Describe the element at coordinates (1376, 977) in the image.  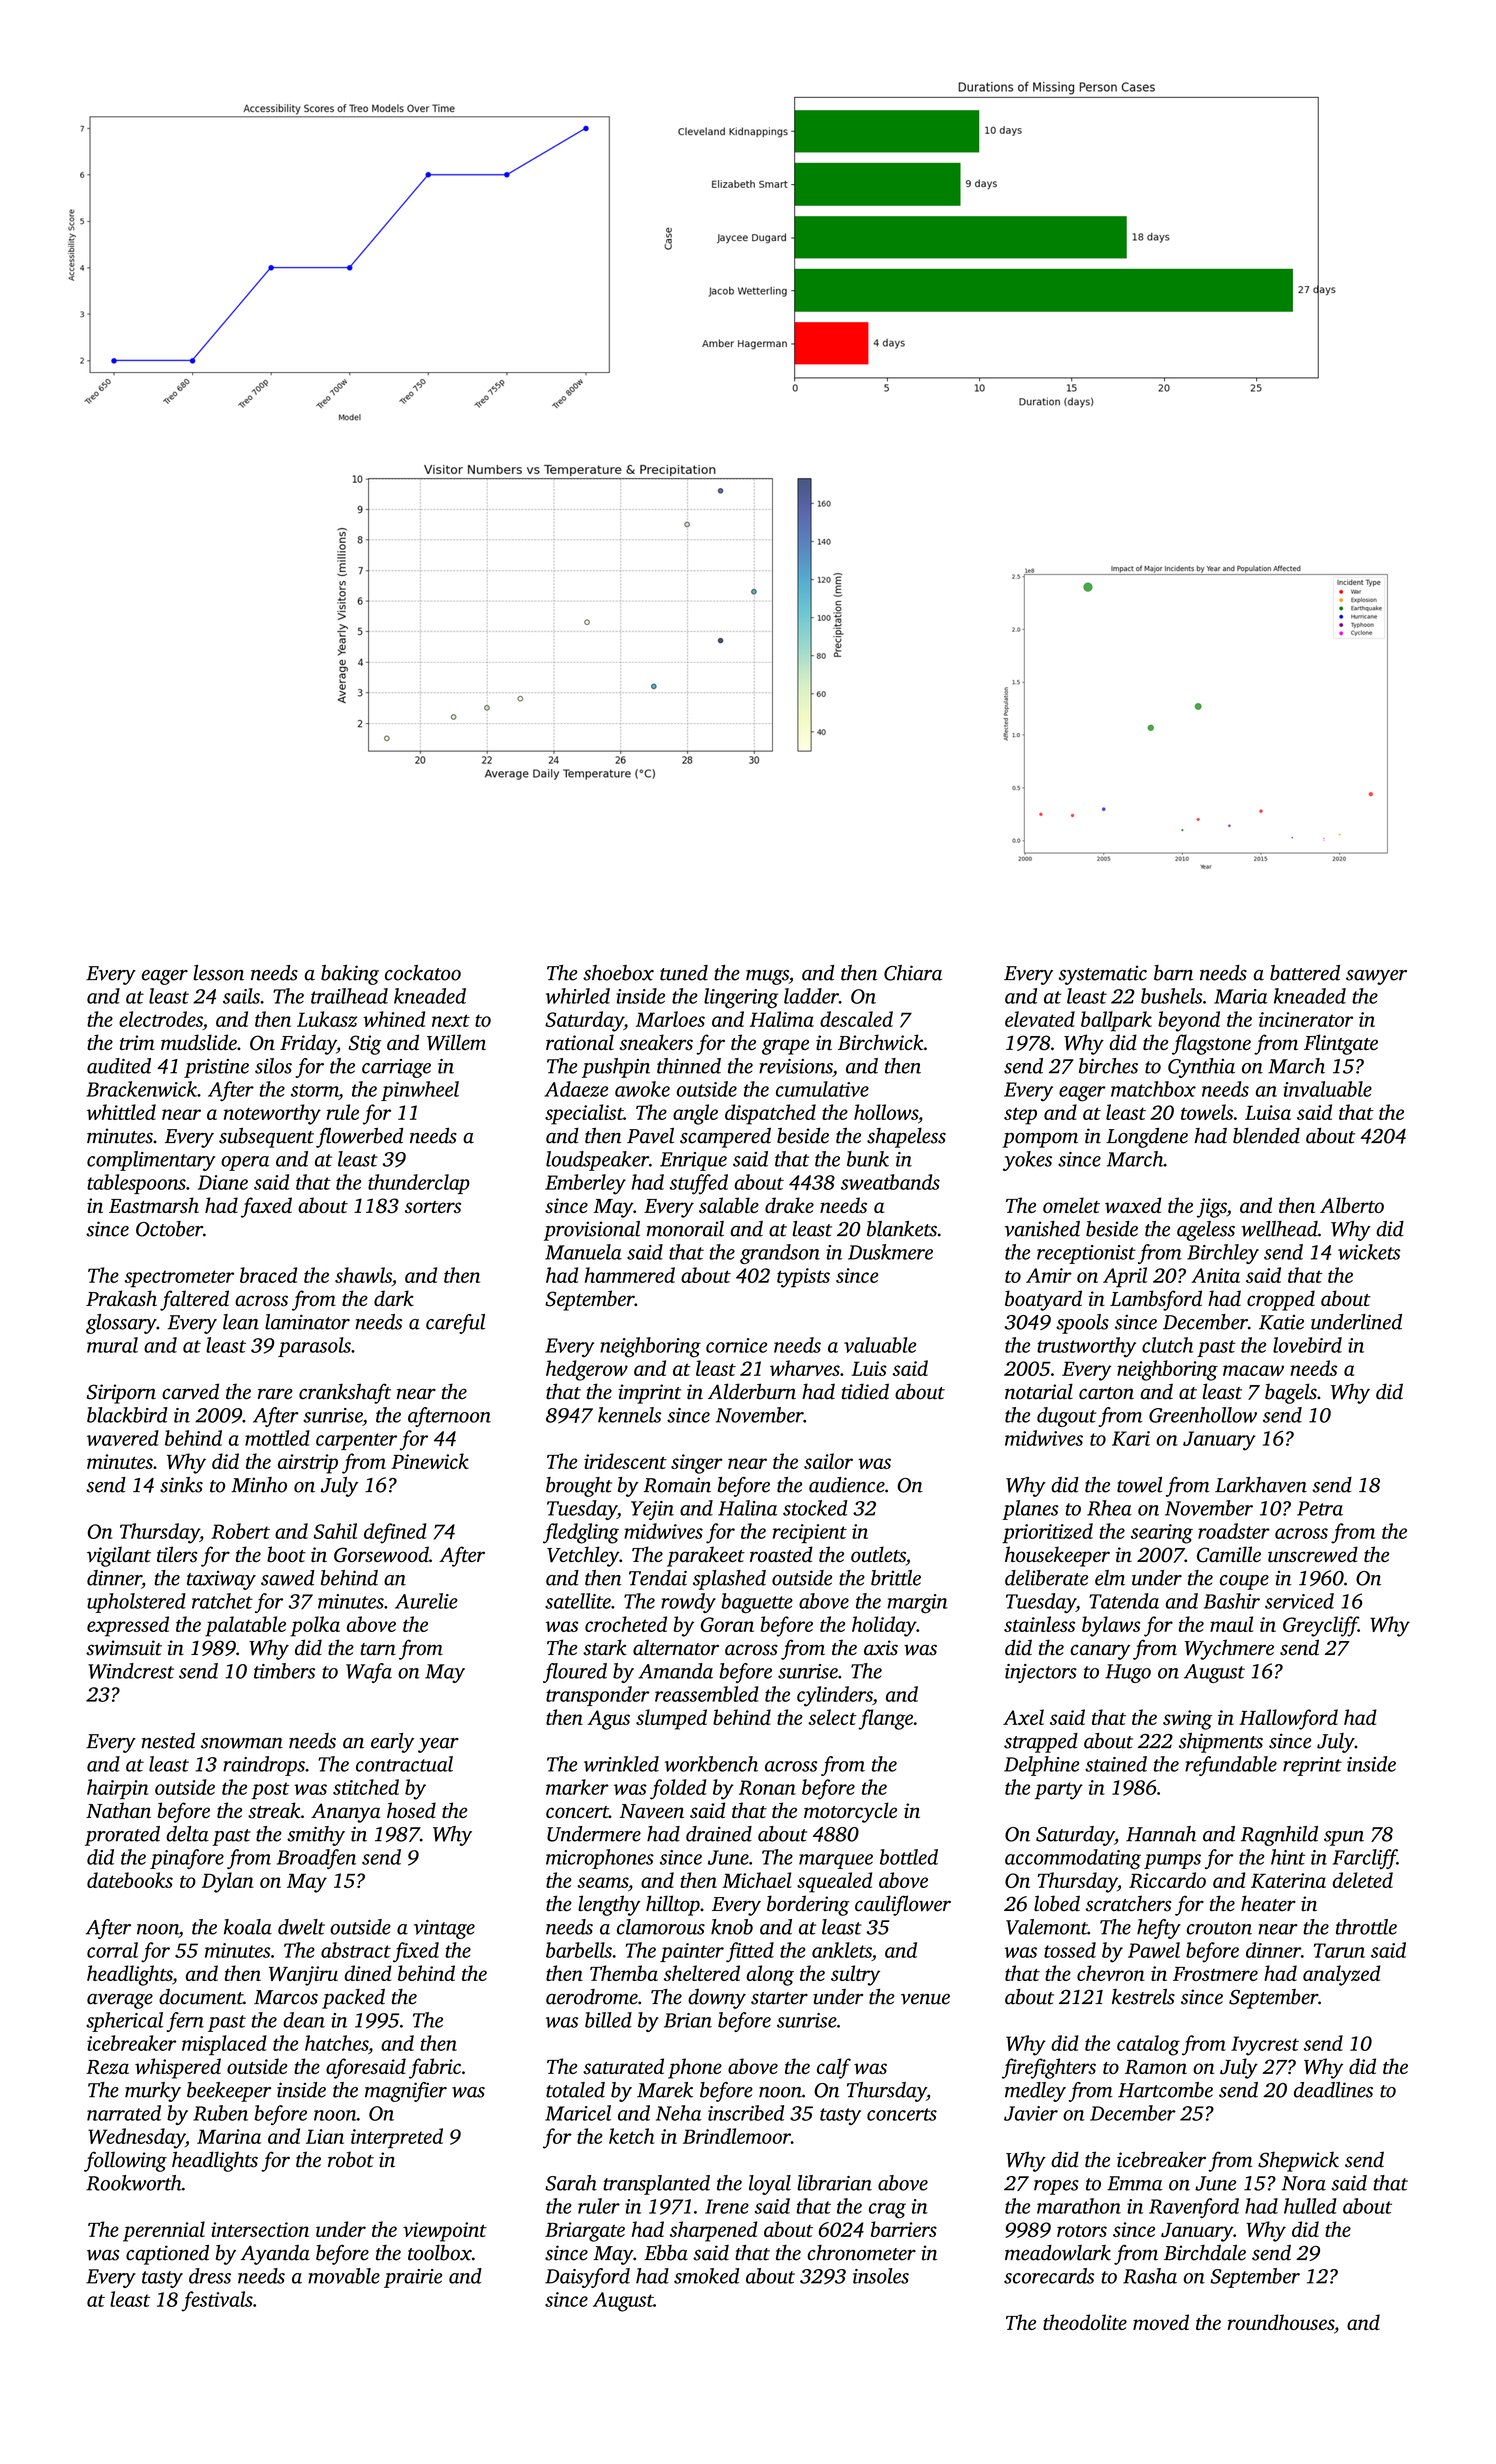
I see `sawyer` at that location.
